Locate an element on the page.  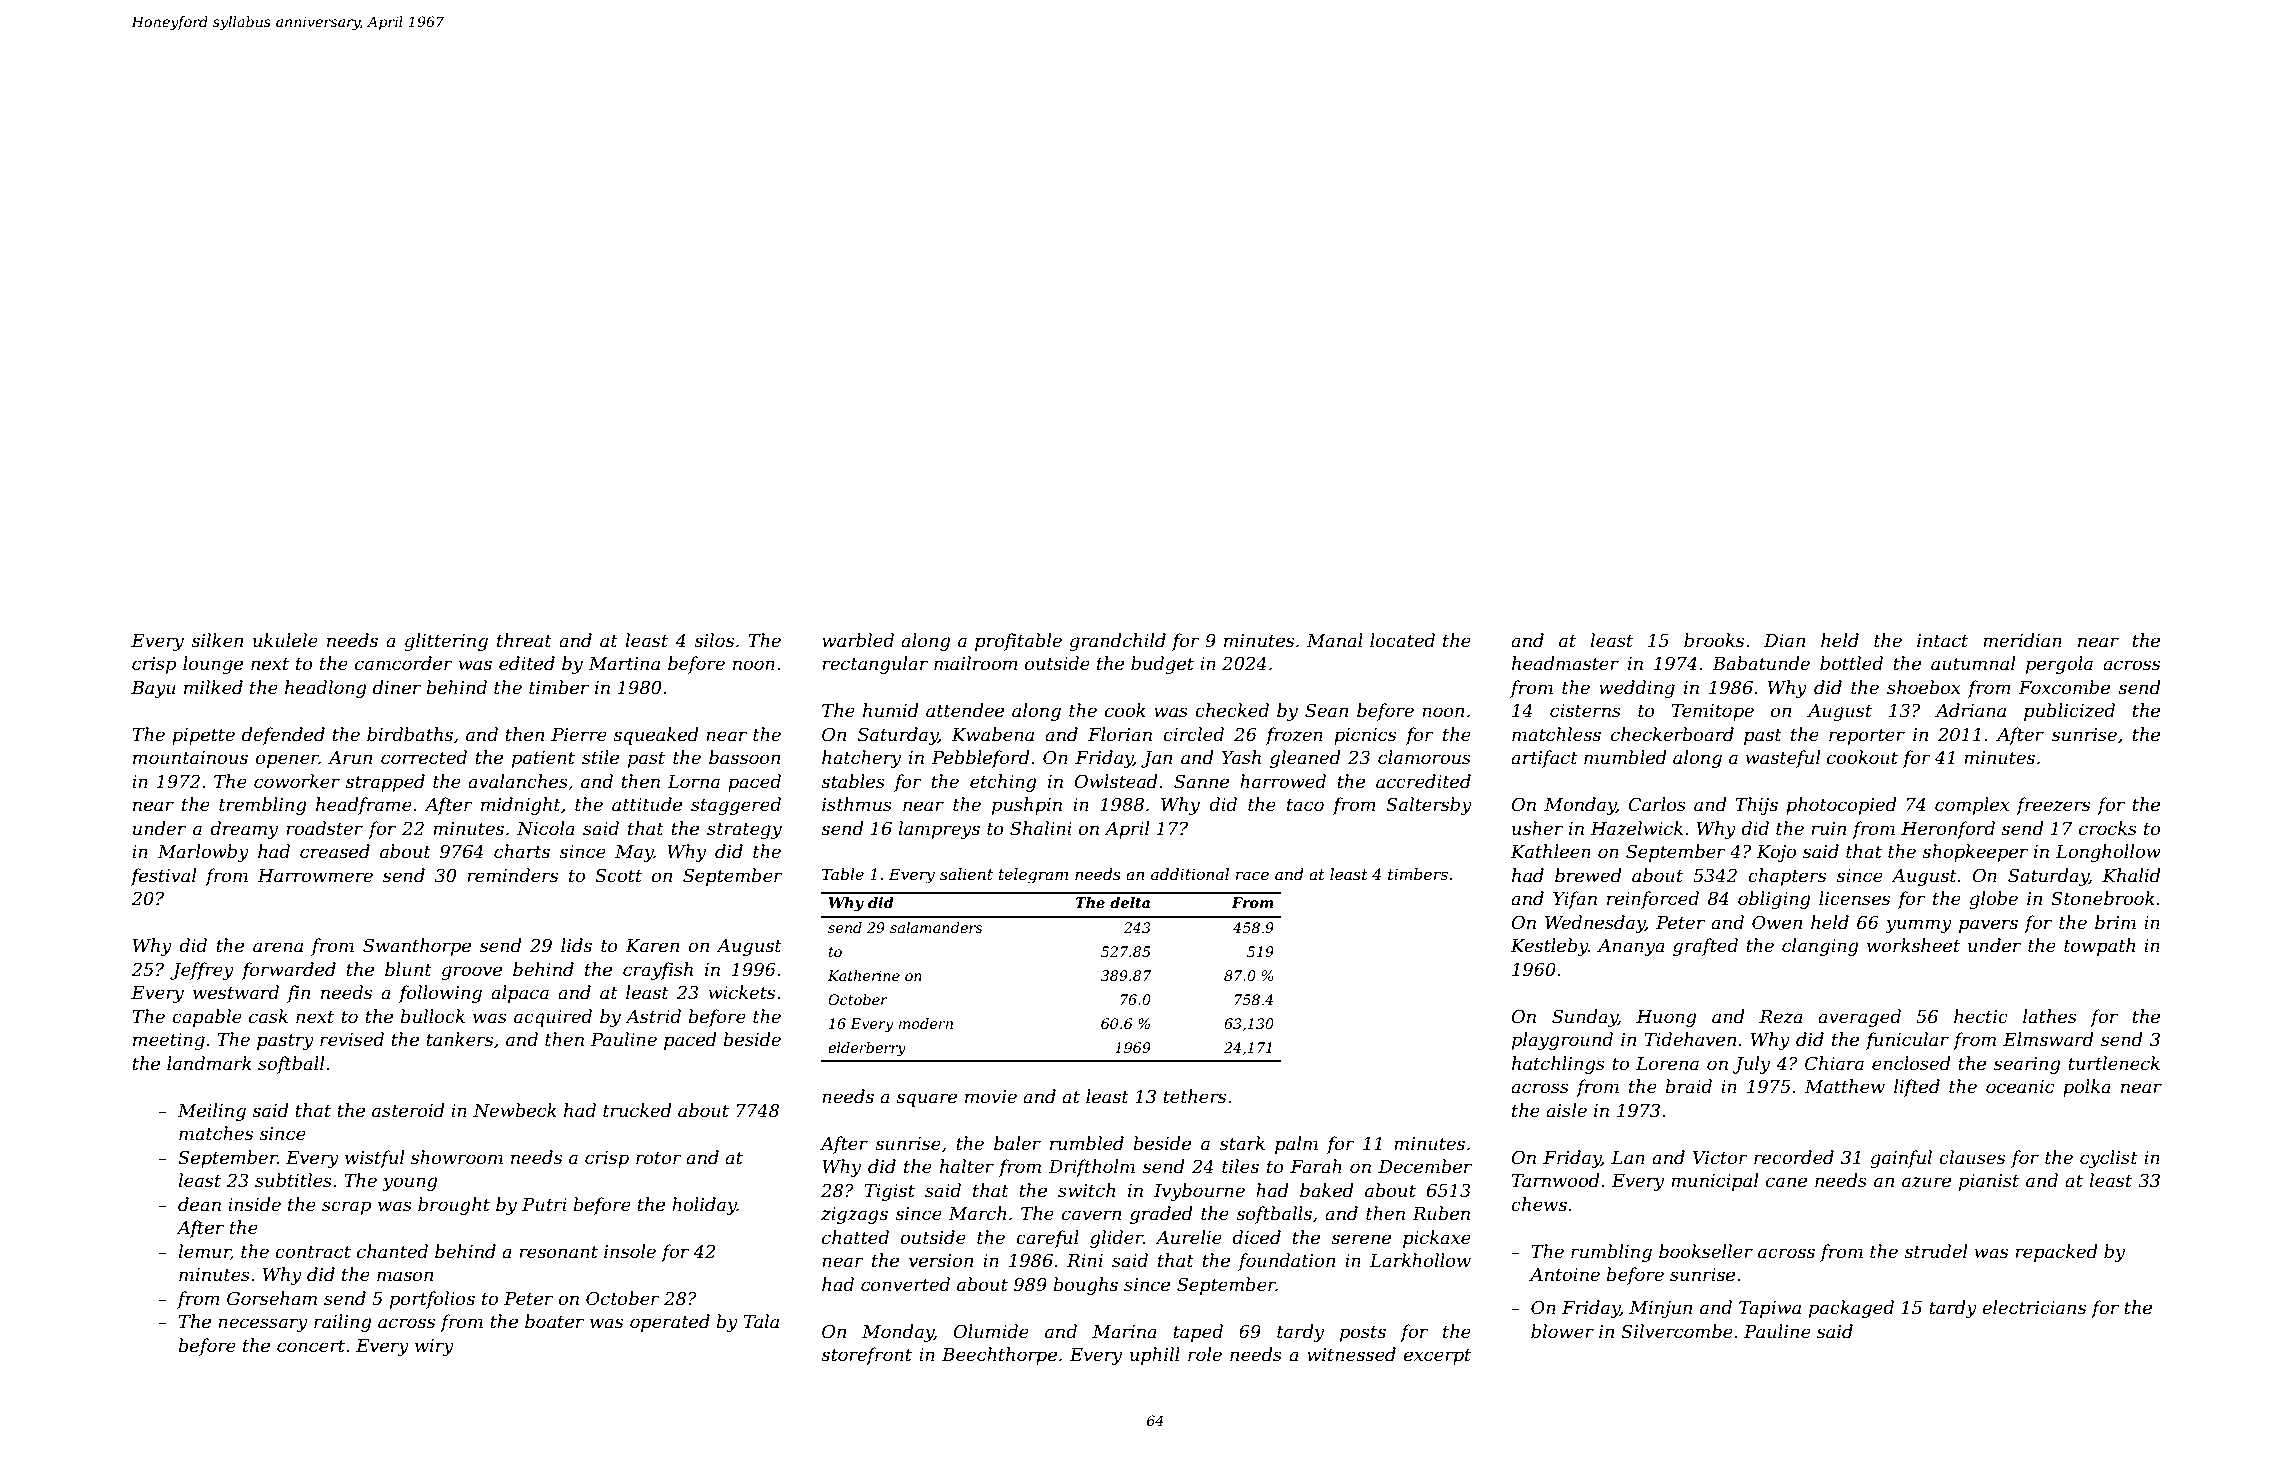
wiry is located at coordinates (434, 1347).
